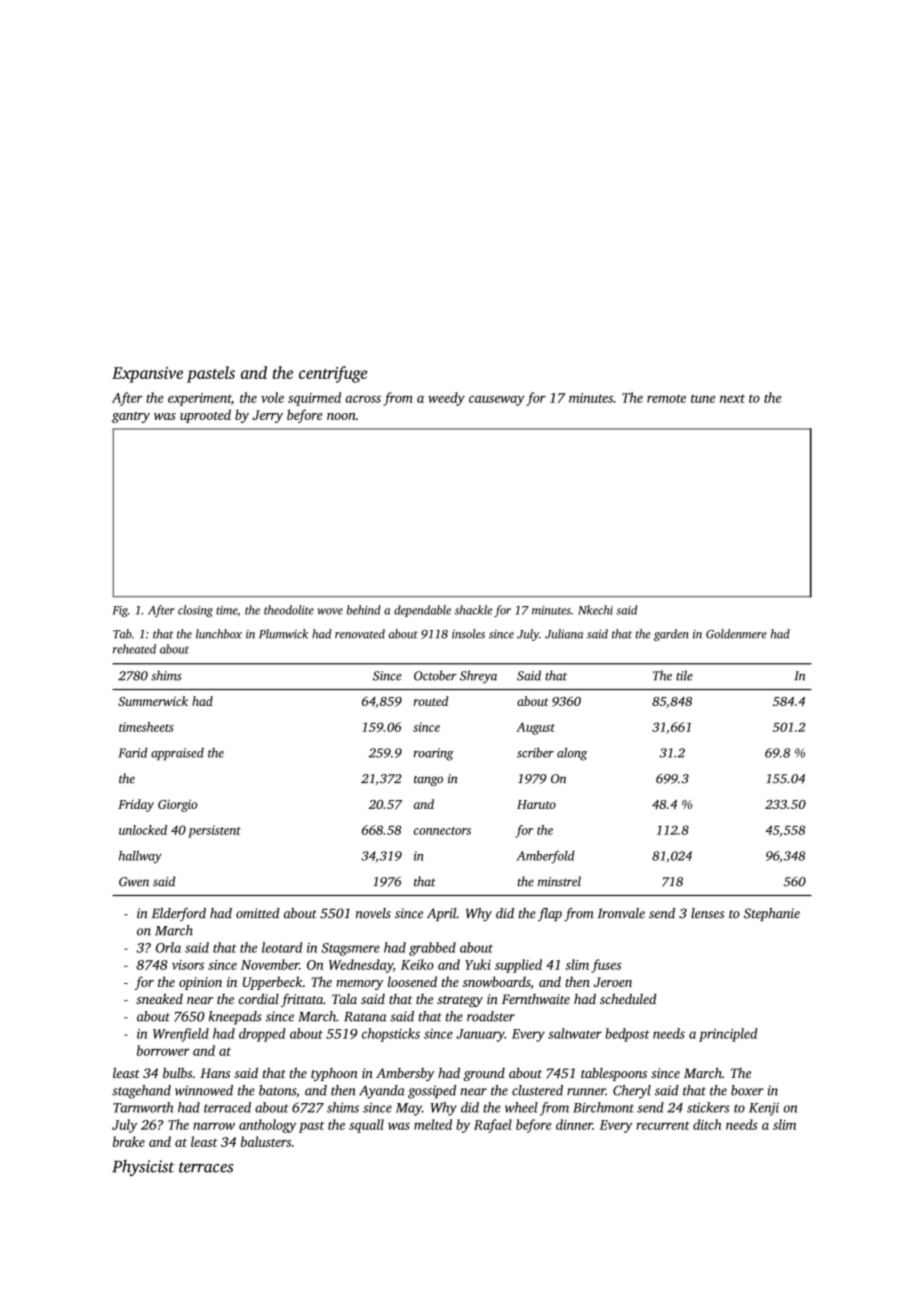 The image size is (924, 1308). Describe the element at coordinates (181, 1035) in the screenshot. I see `Wrenfield` at that location.
